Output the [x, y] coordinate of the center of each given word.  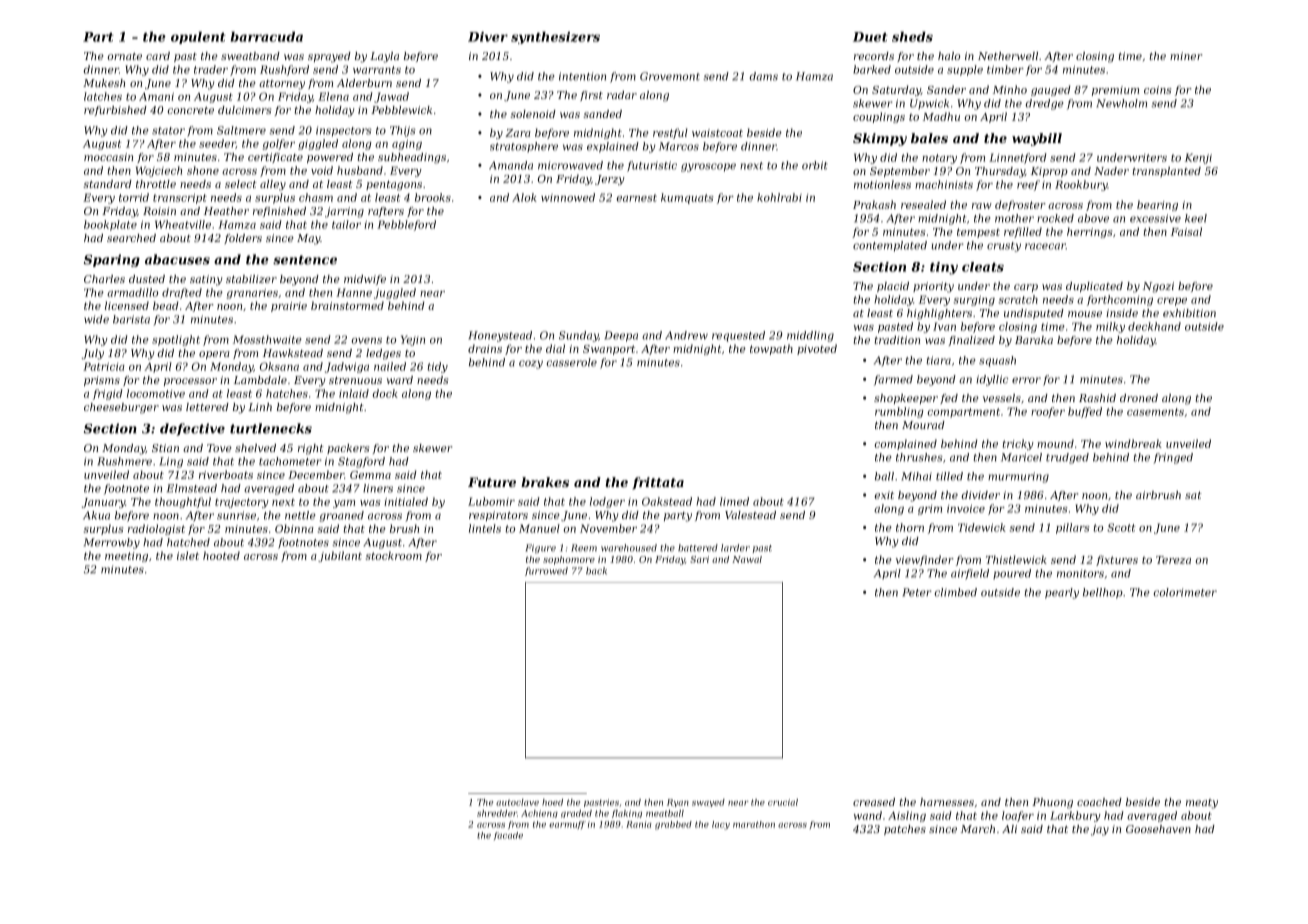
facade [508, 836]
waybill [1037, 139]
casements [1155, 412]
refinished [279, 212]
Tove [219, 448]
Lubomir [491, 501]
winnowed [568, 197]
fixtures [1117, 560]
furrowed [546, 571]
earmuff [567, 825]
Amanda [511, 165]
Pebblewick [401, 110]
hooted [221, 555]
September [900, 172]
